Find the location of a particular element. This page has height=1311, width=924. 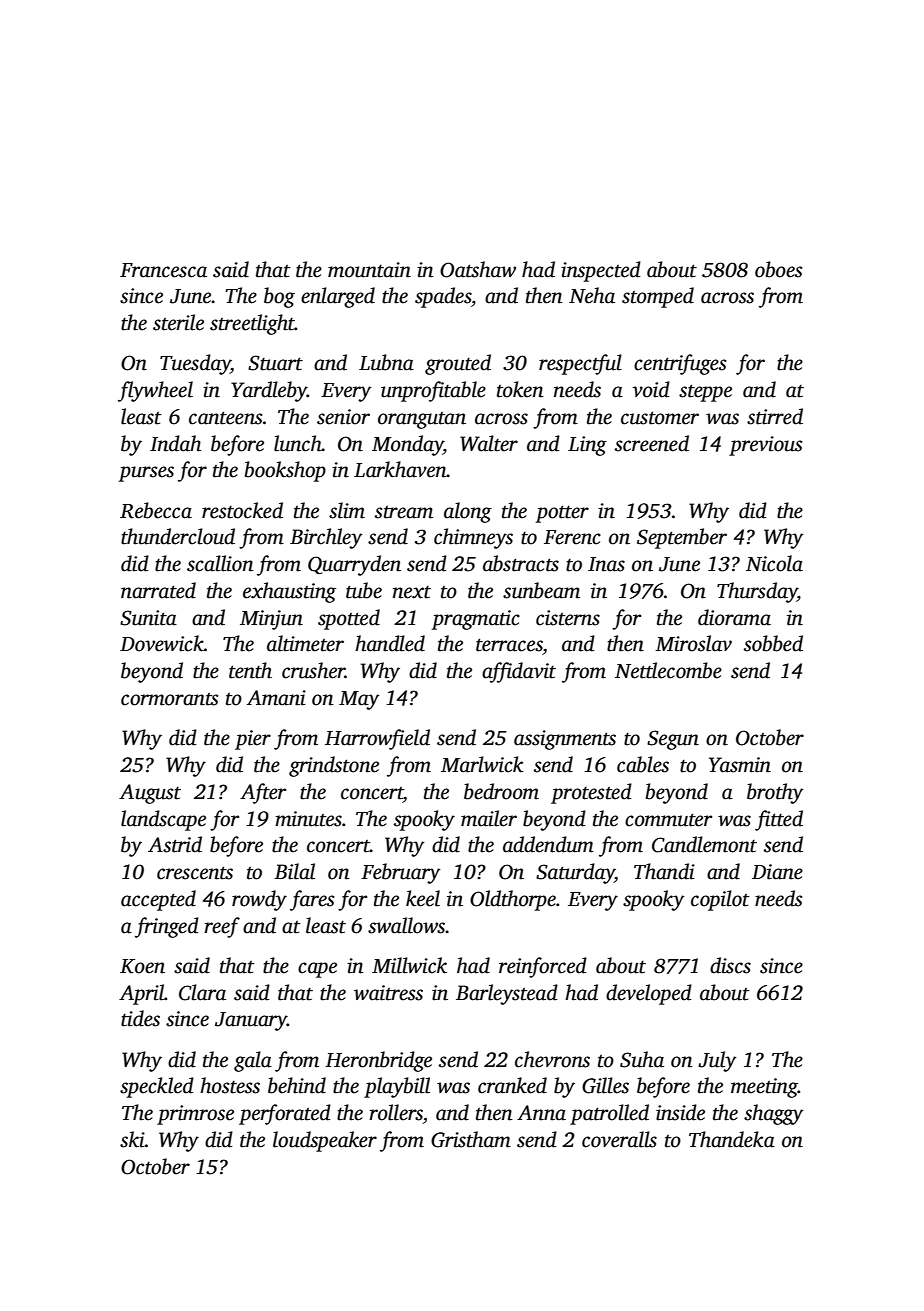

Heronbridge is located at coordinates (378, 1061).
